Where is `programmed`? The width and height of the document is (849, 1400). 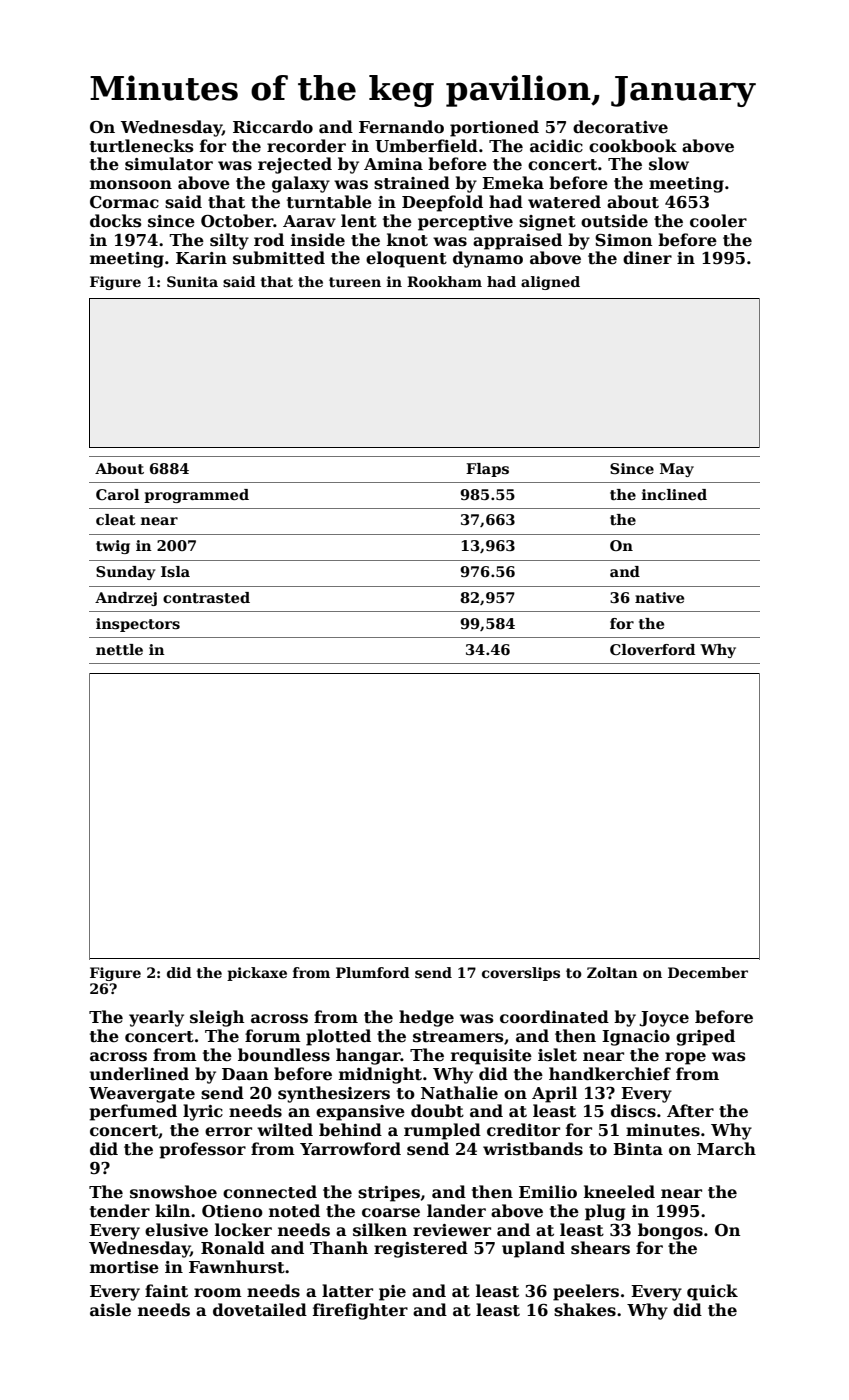
programmed is located at coordinates (196, 496).
